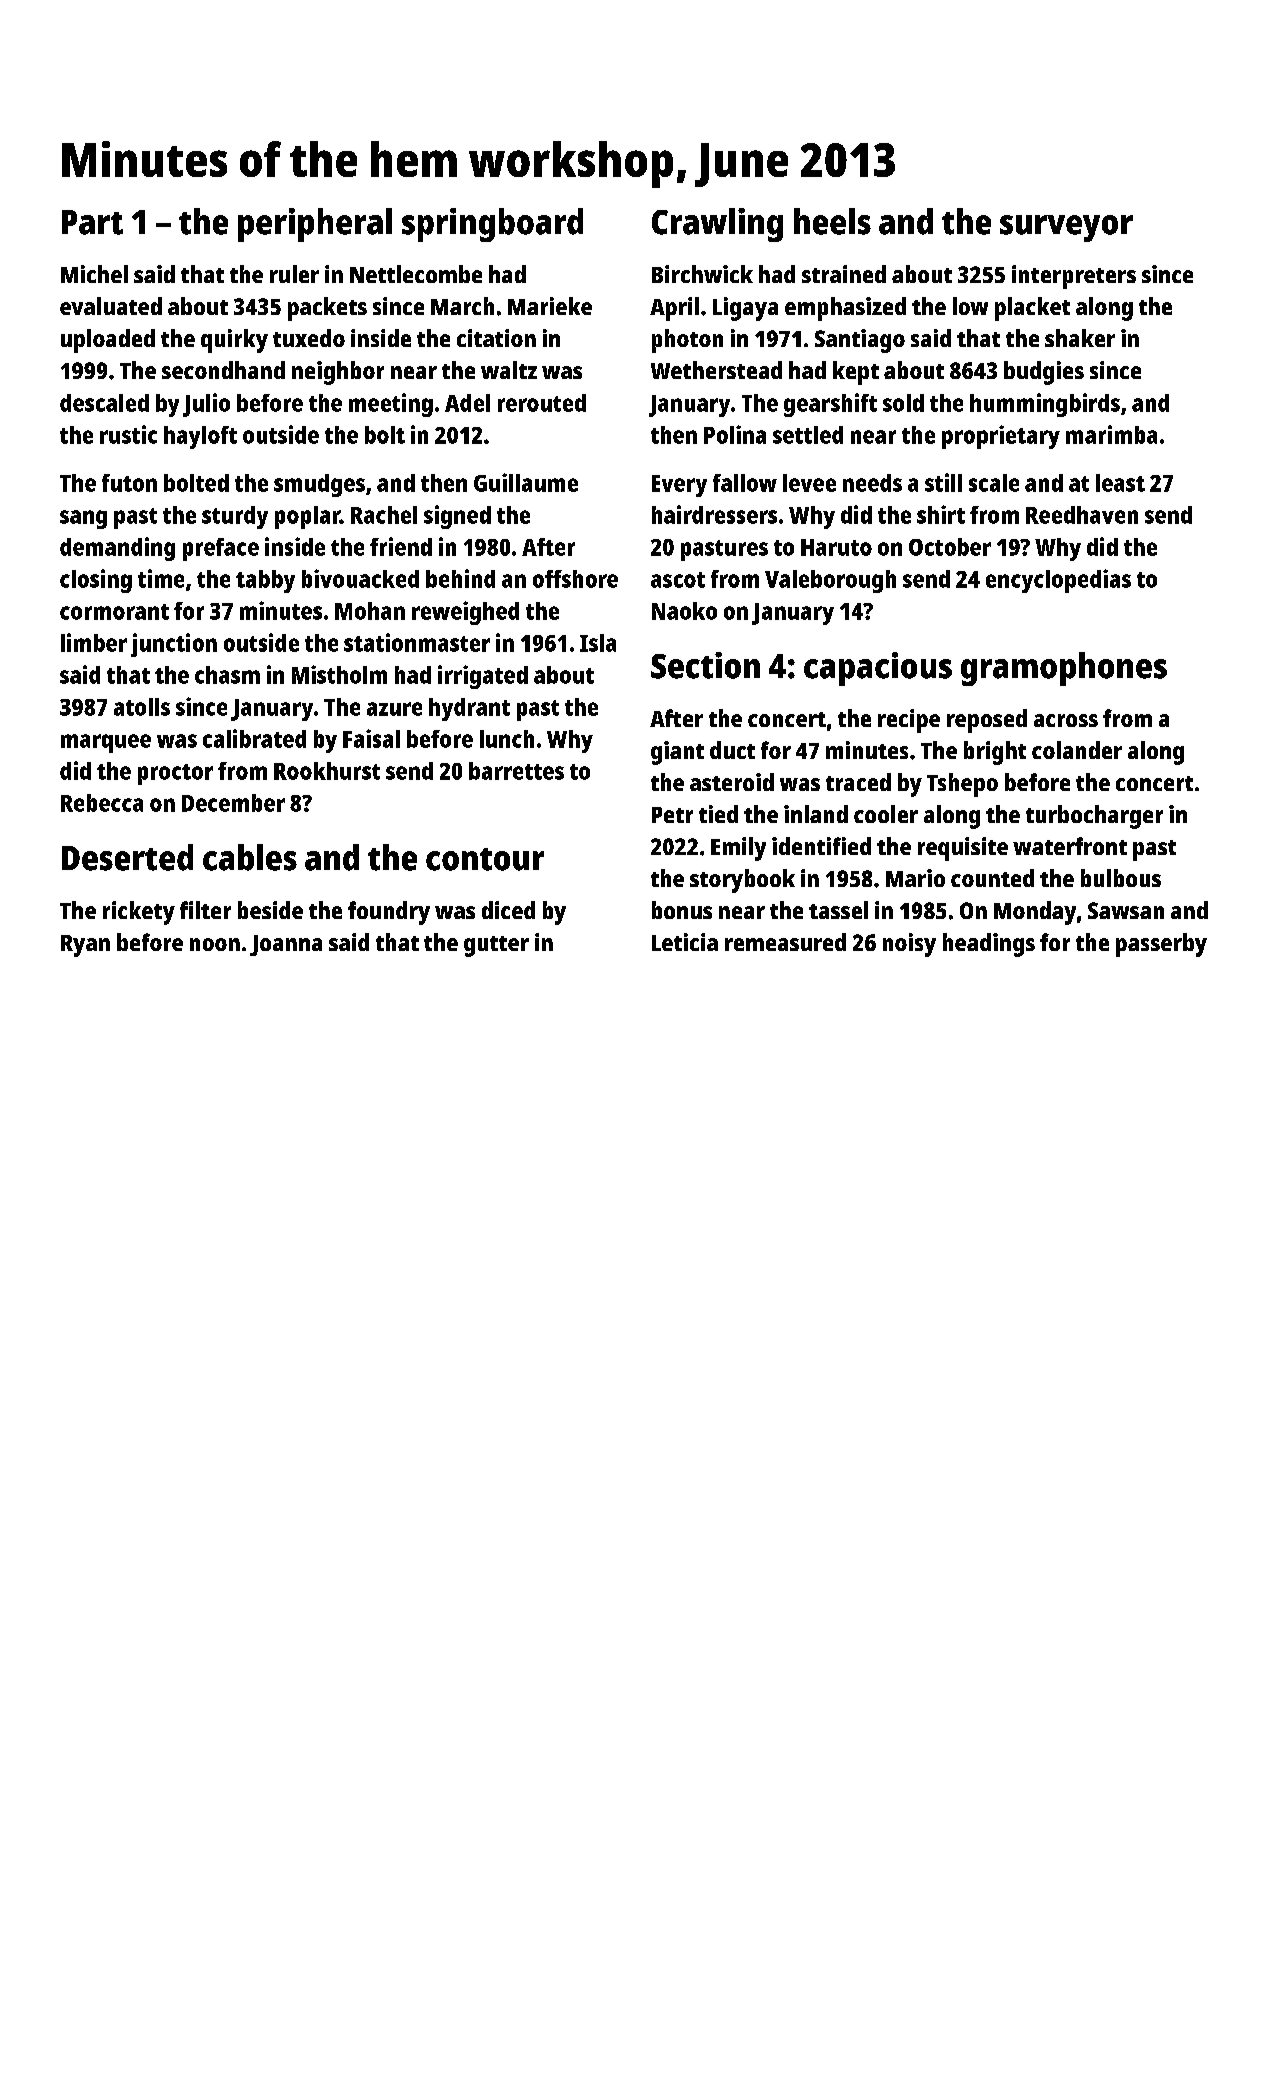 The height and width of the page is (2093, 1271). Describe the element at coordinates (1064, 669) in the page. I see `gramophones` at that location.
